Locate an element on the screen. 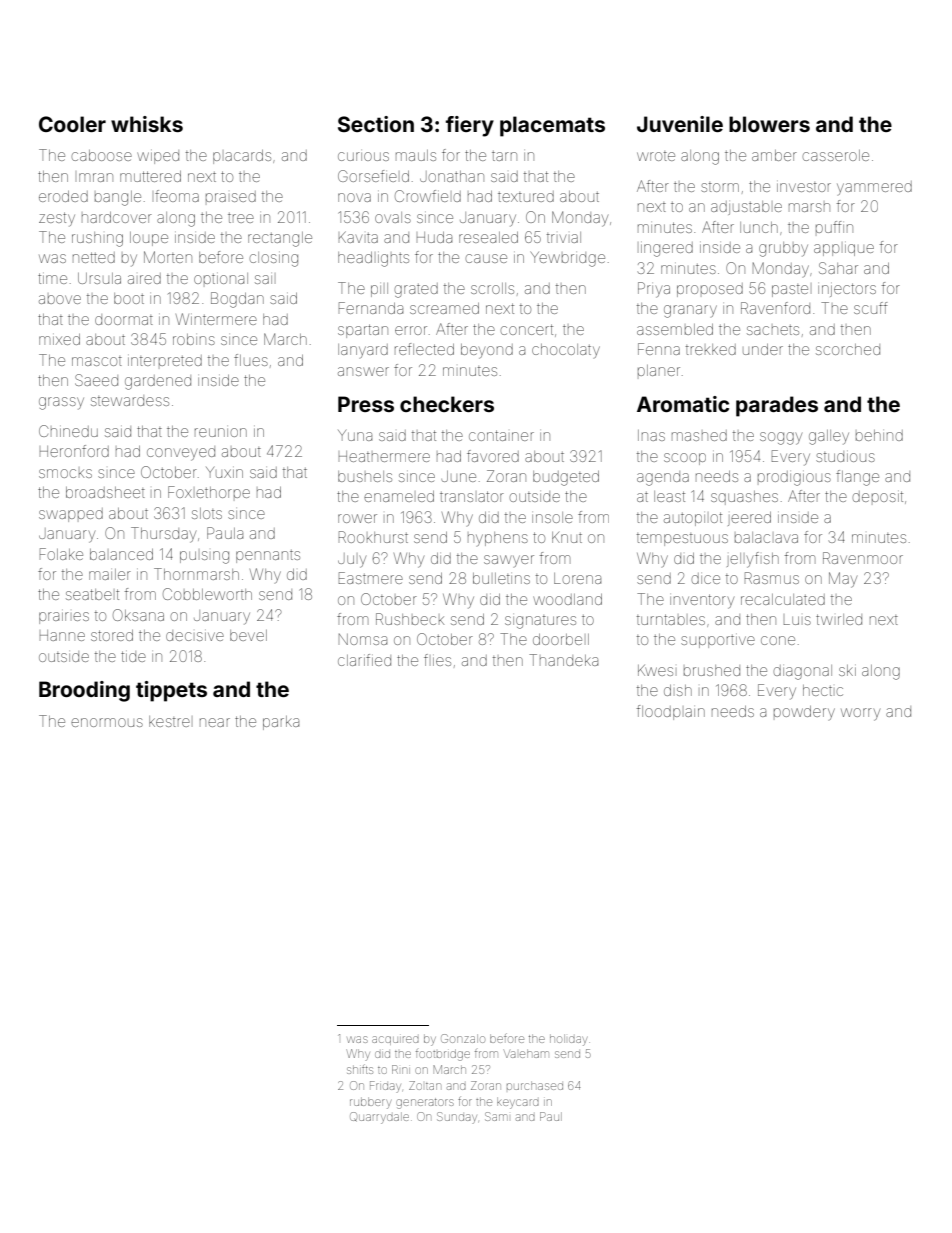 Image resolution: width=952 pixels, height=1233 pixels. tide is located at coordinates (133, 656).
